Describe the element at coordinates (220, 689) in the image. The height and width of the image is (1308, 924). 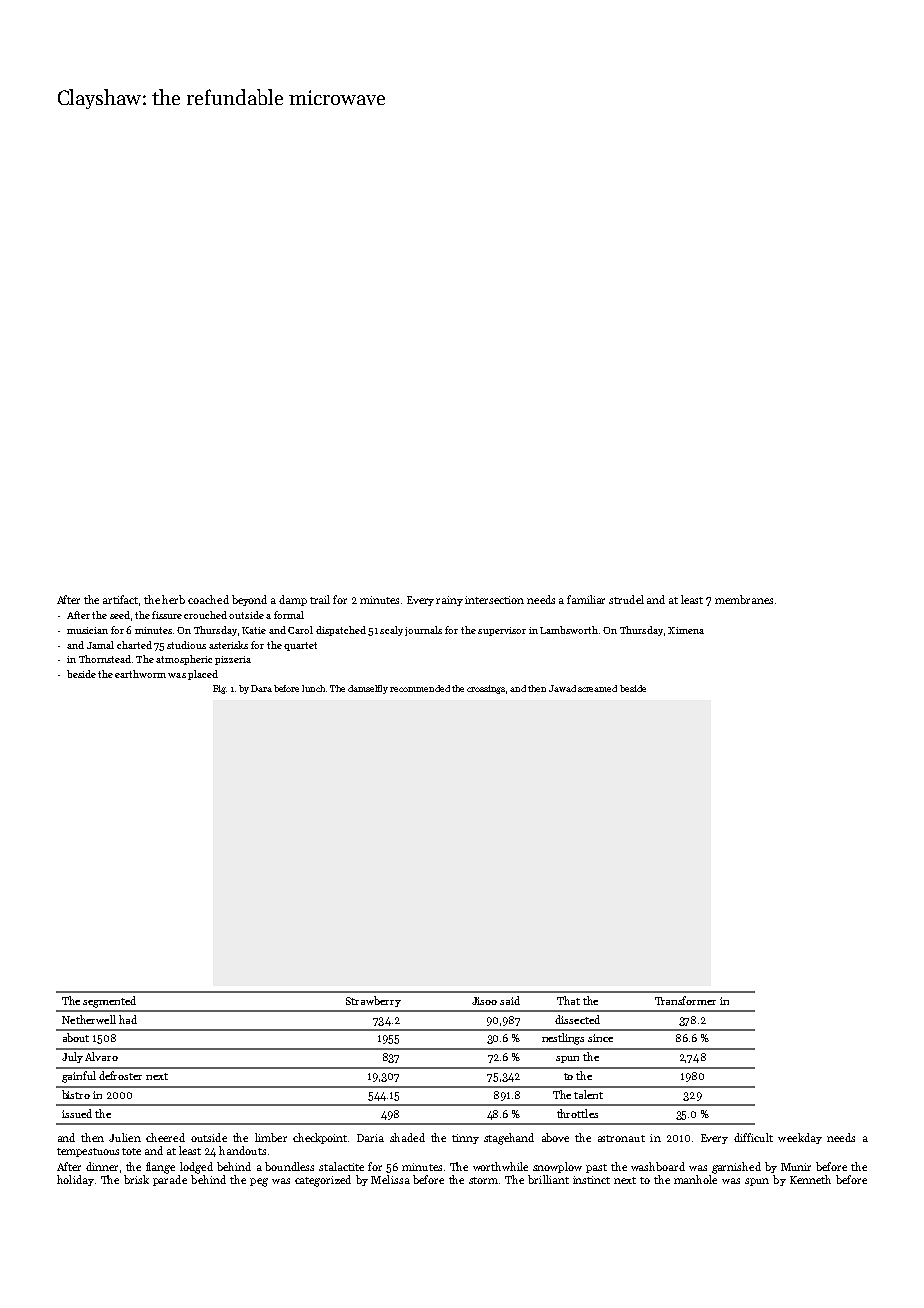
I see `Fig` at that location.
